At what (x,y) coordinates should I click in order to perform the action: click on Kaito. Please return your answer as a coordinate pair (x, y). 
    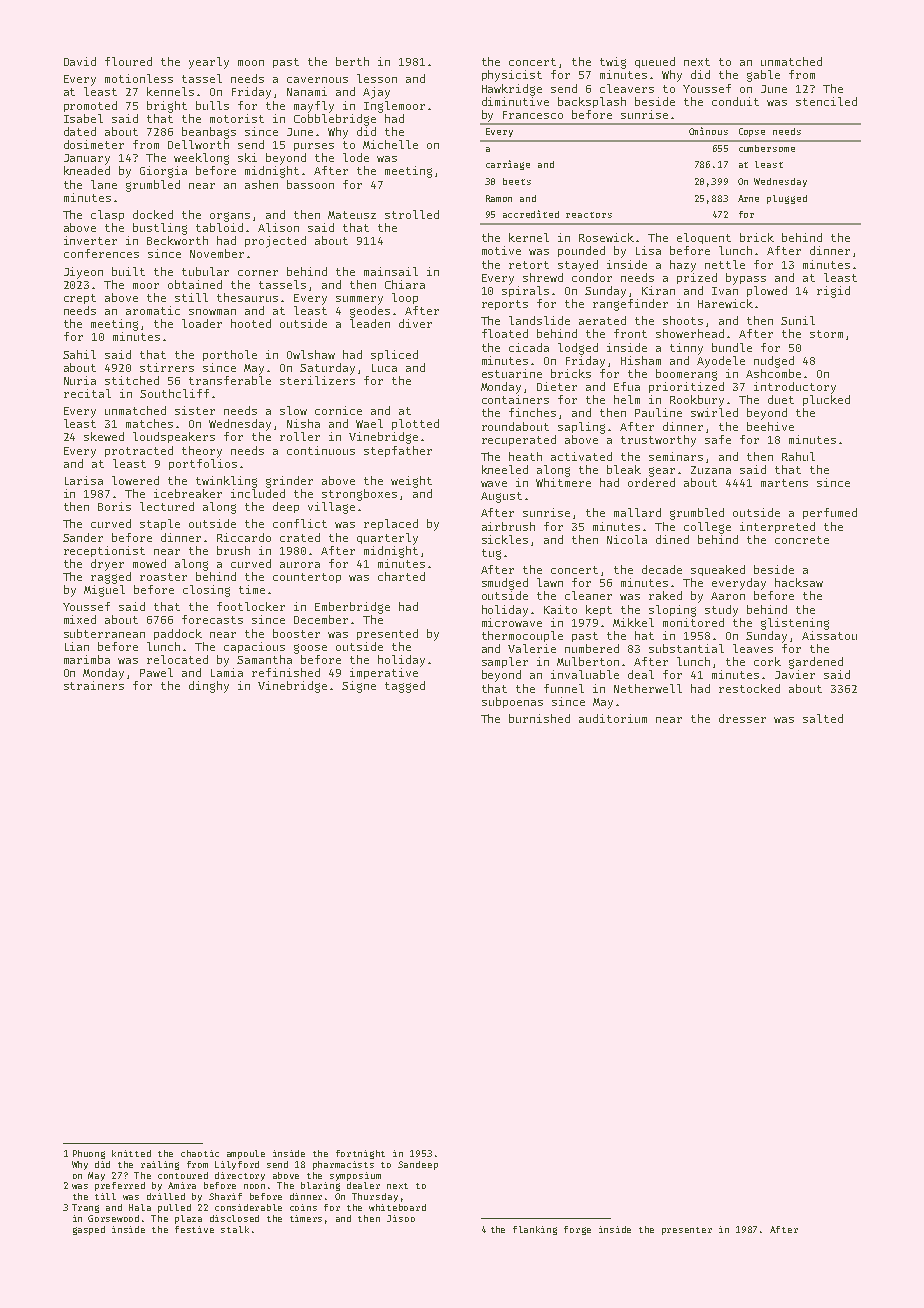
    Looking at the image, I should click on (560, 609).
